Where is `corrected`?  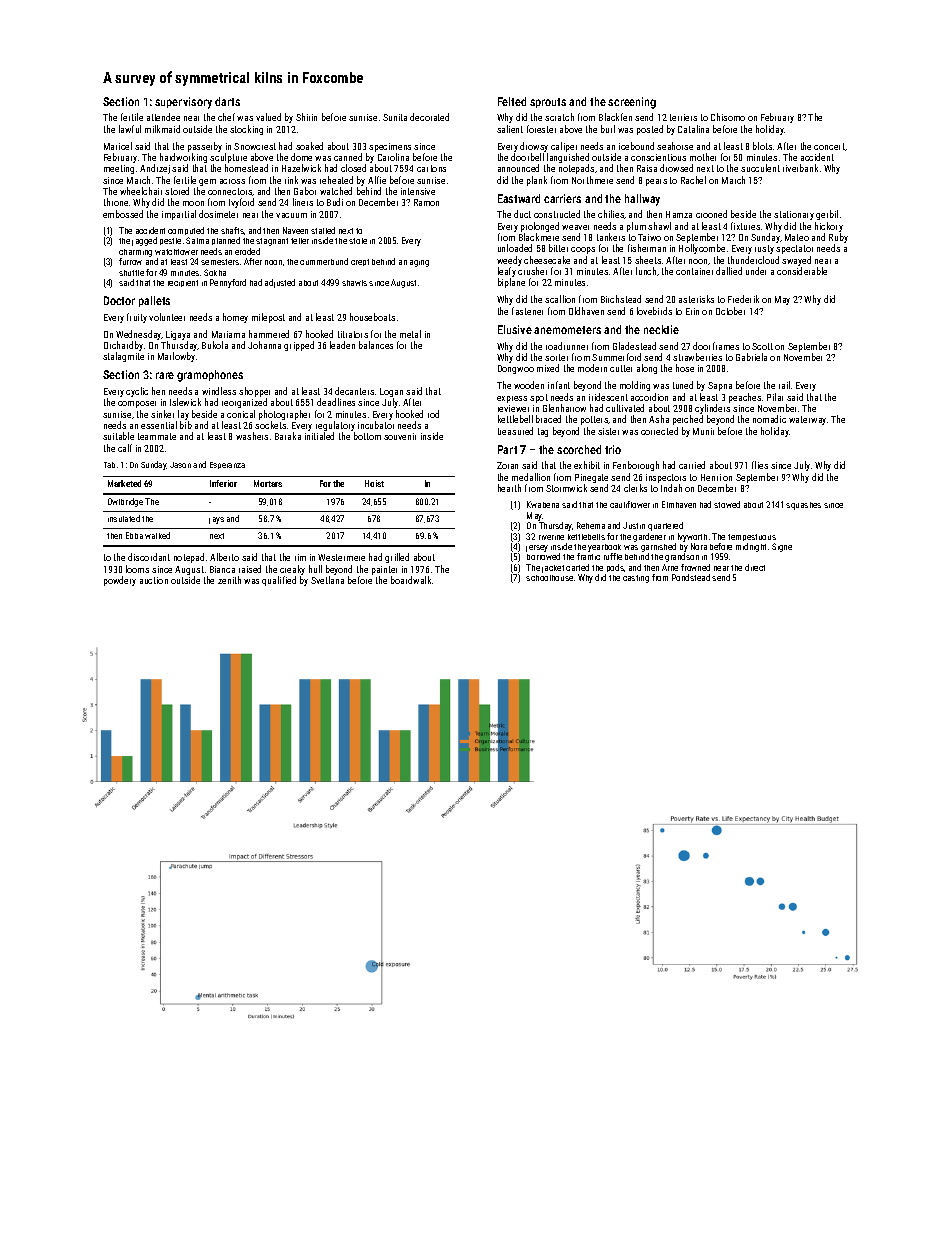
corrected is located at coordinates (659, 431).
